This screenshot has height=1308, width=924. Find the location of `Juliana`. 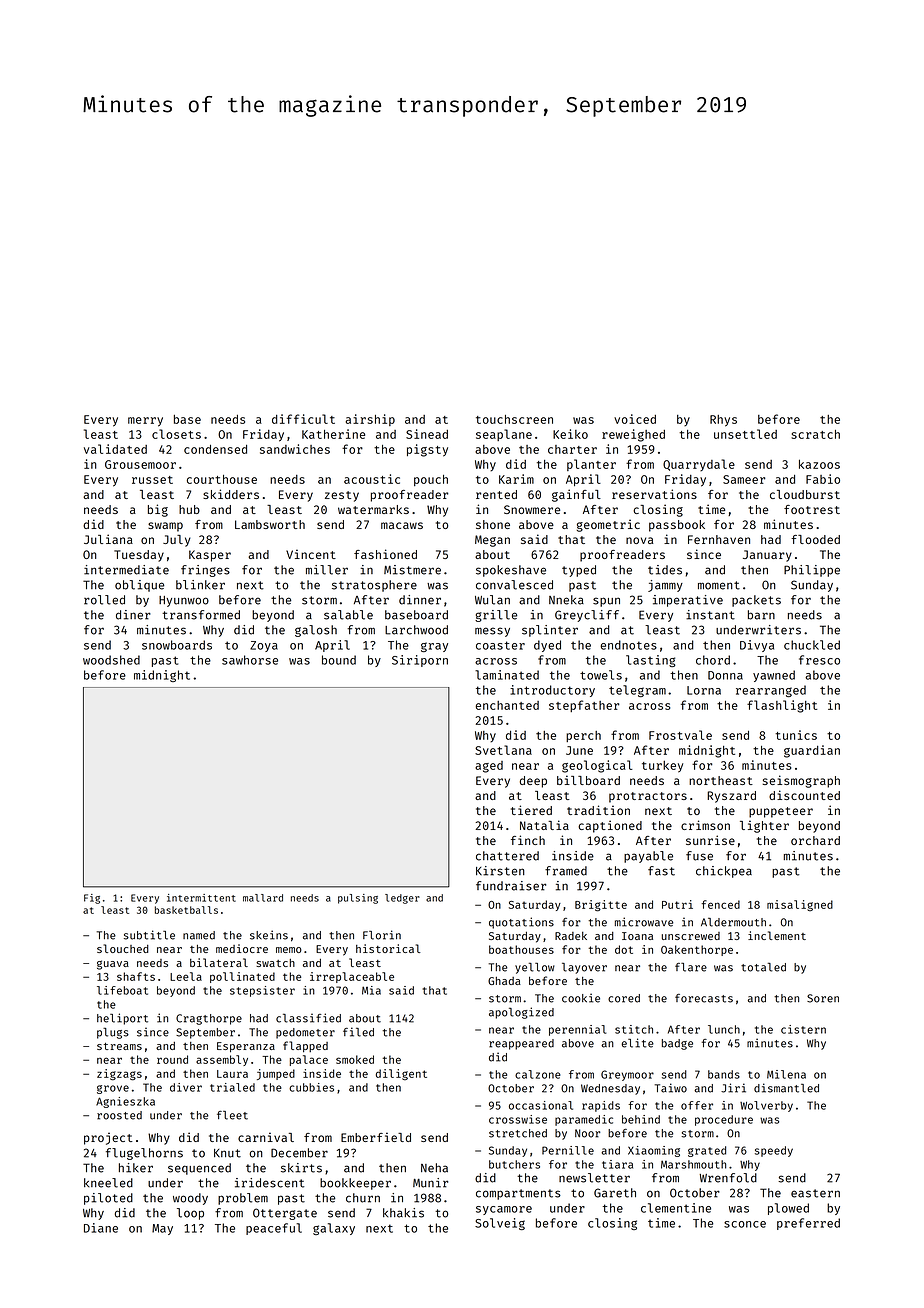

Juliana is located at coordinates (108, 539).
